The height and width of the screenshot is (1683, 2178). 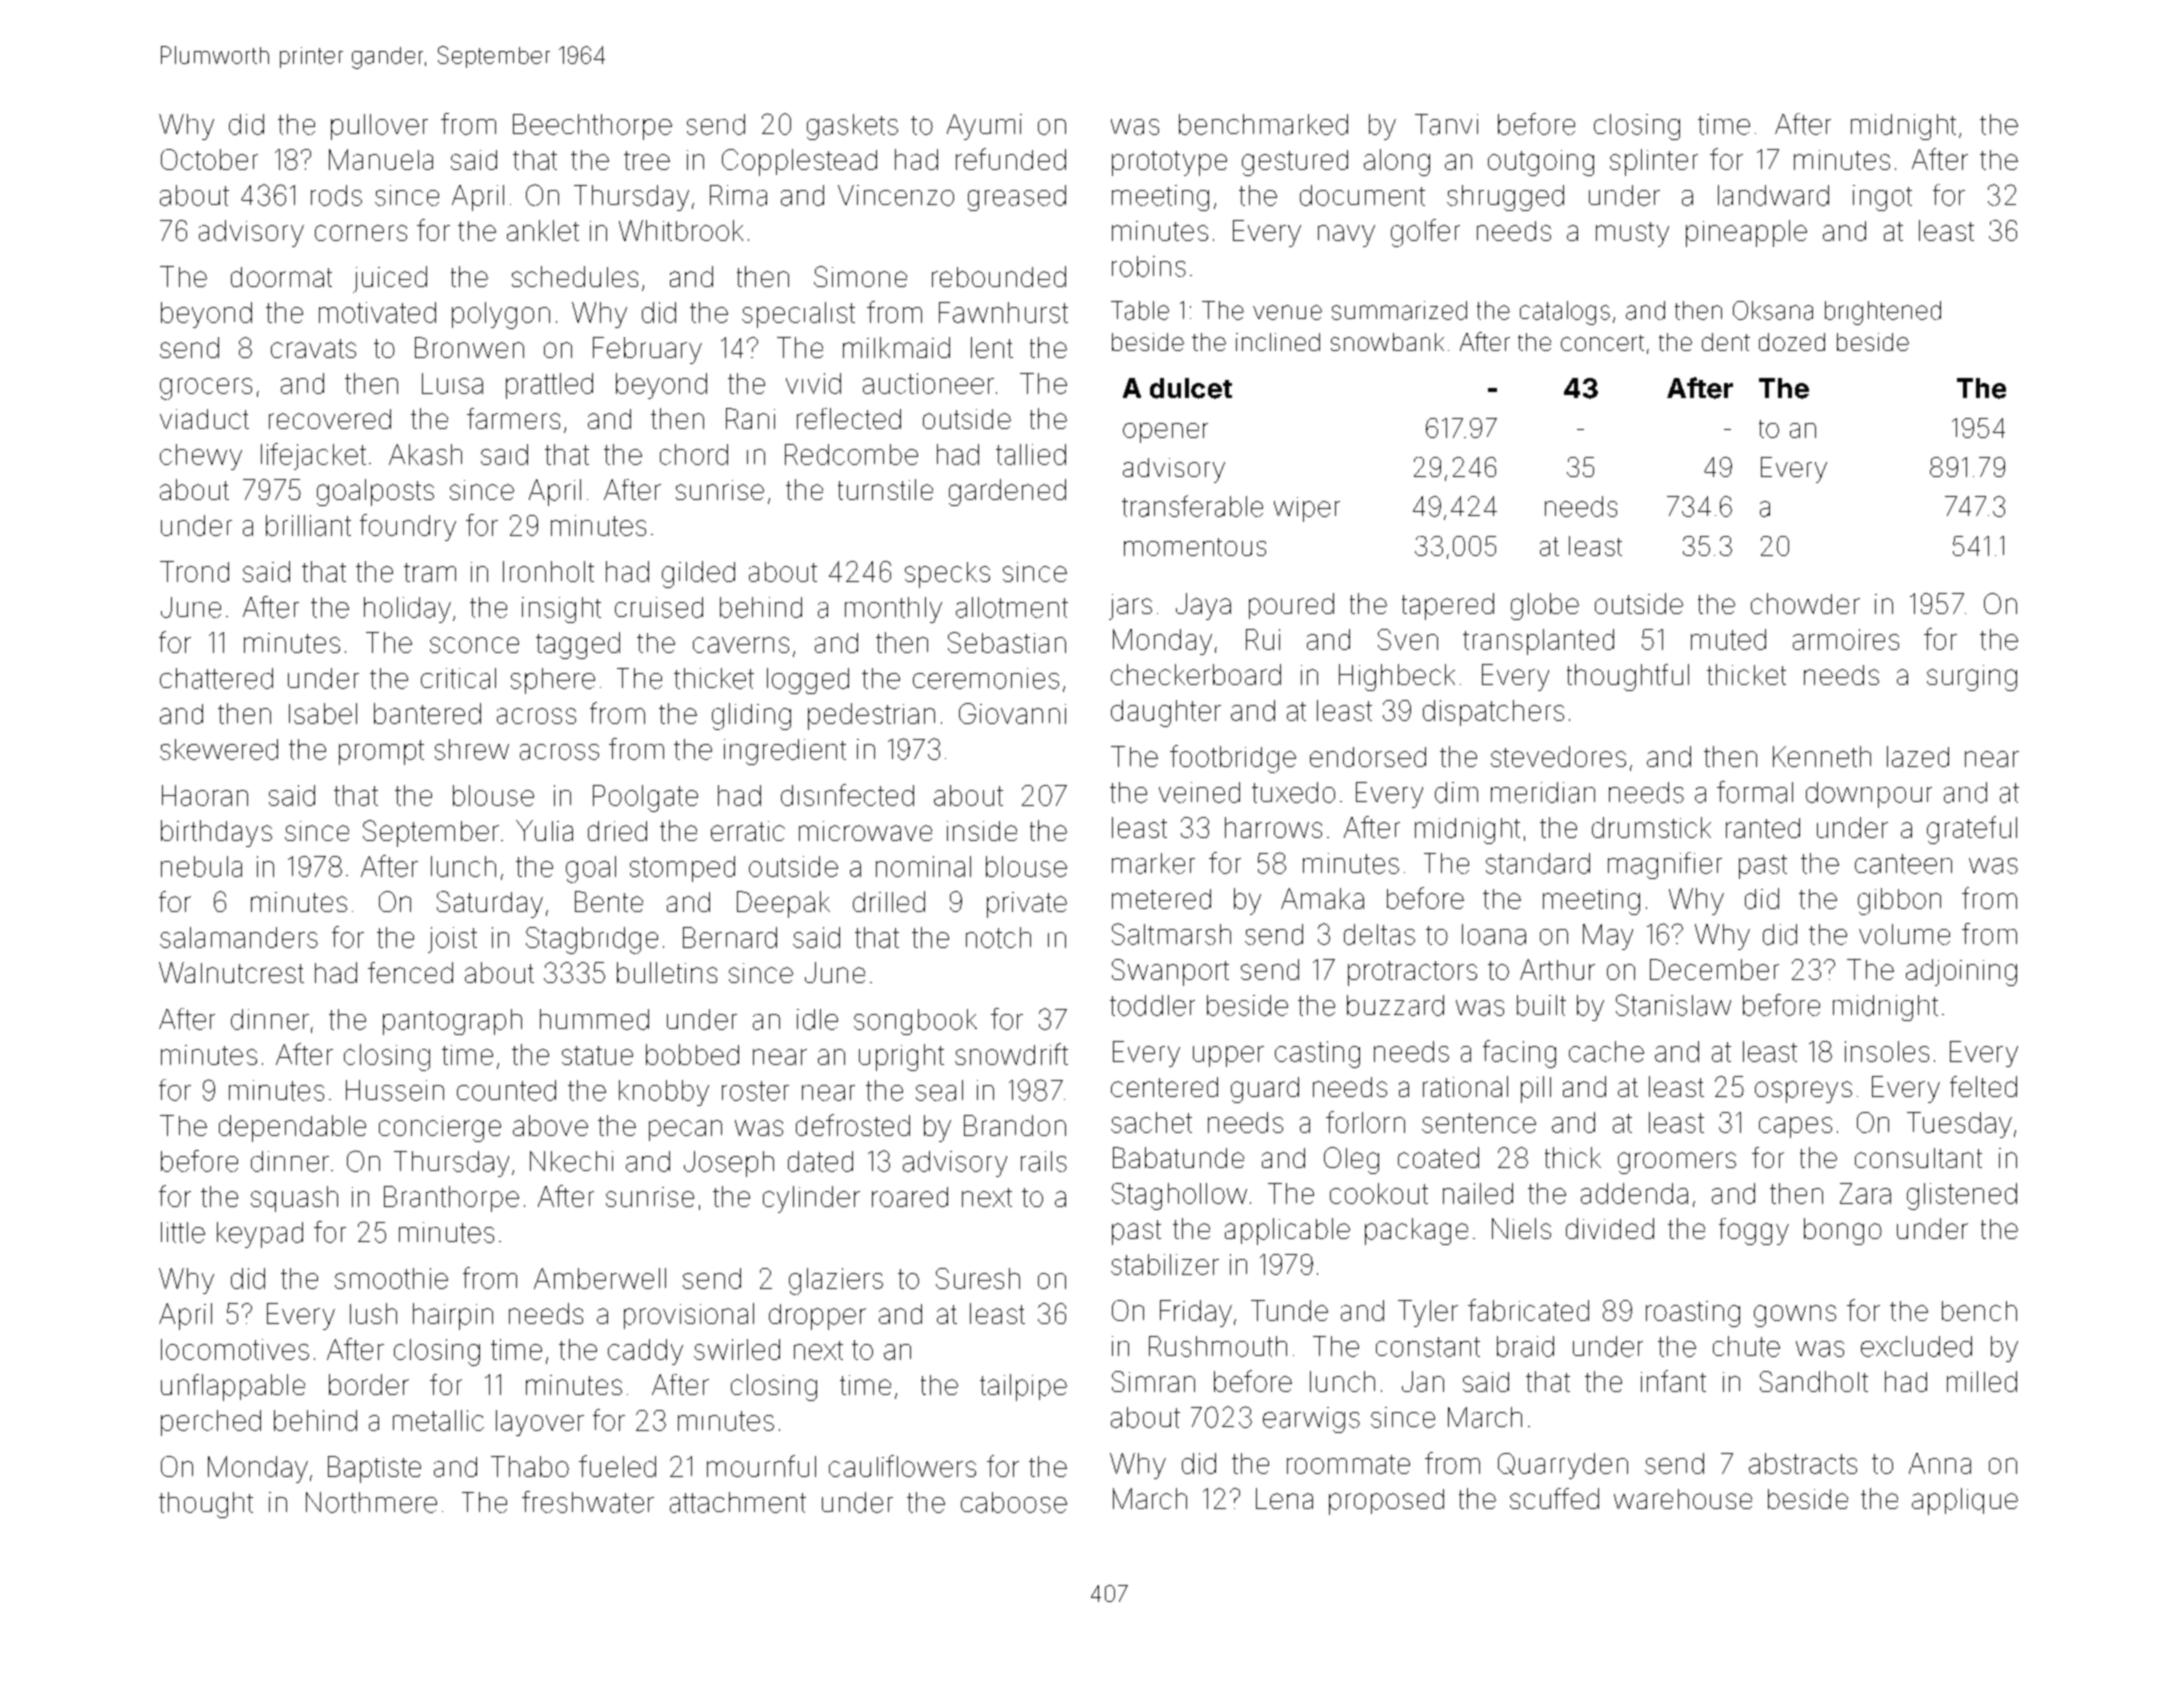 What do you see at coordinates (1165, 1264) in the screenshot?
I see `stabilizer` at bounding box center [1165, 1264].
